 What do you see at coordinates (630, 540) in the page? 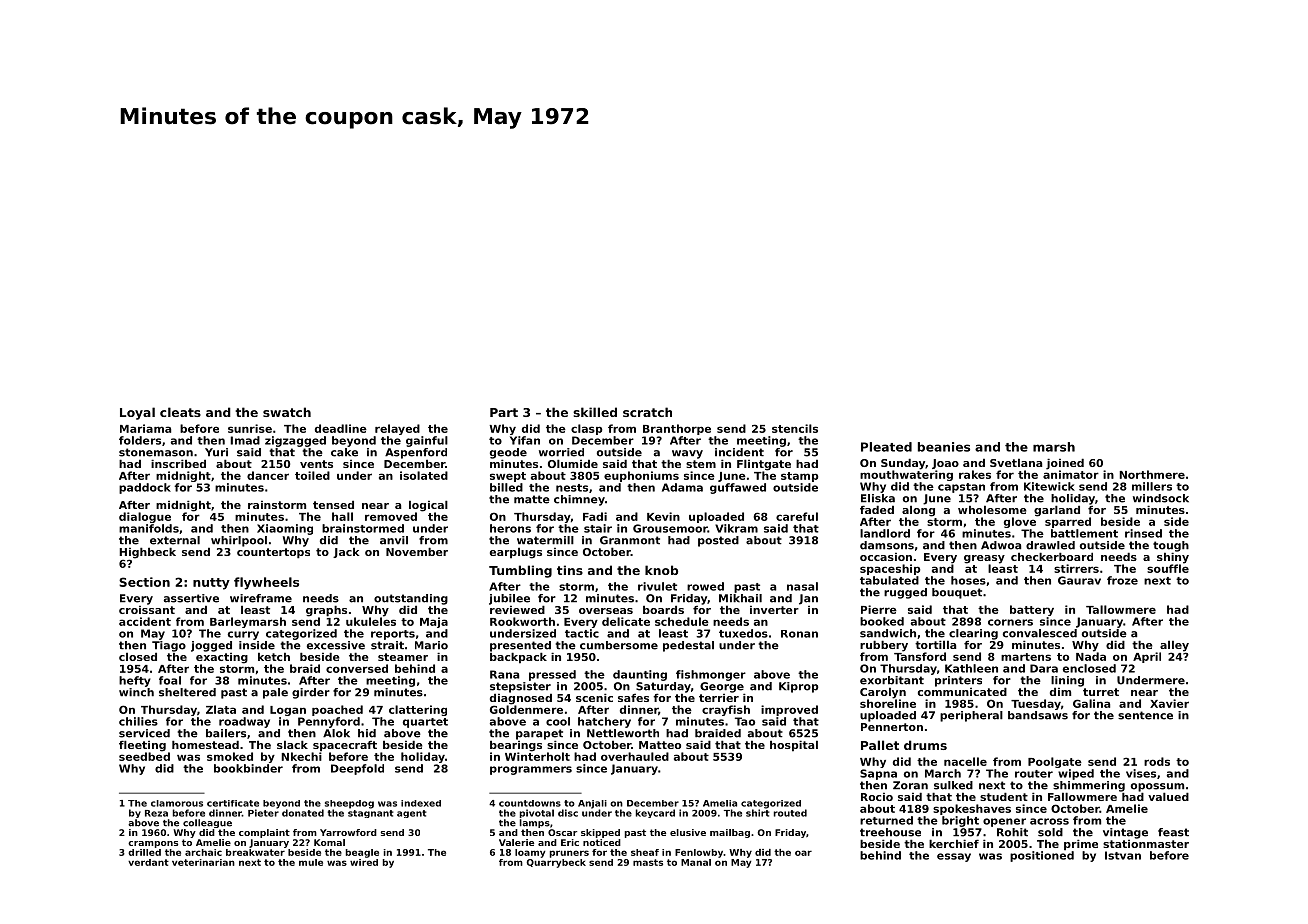
I see `Granmont` at bounding box center [630, 540].
